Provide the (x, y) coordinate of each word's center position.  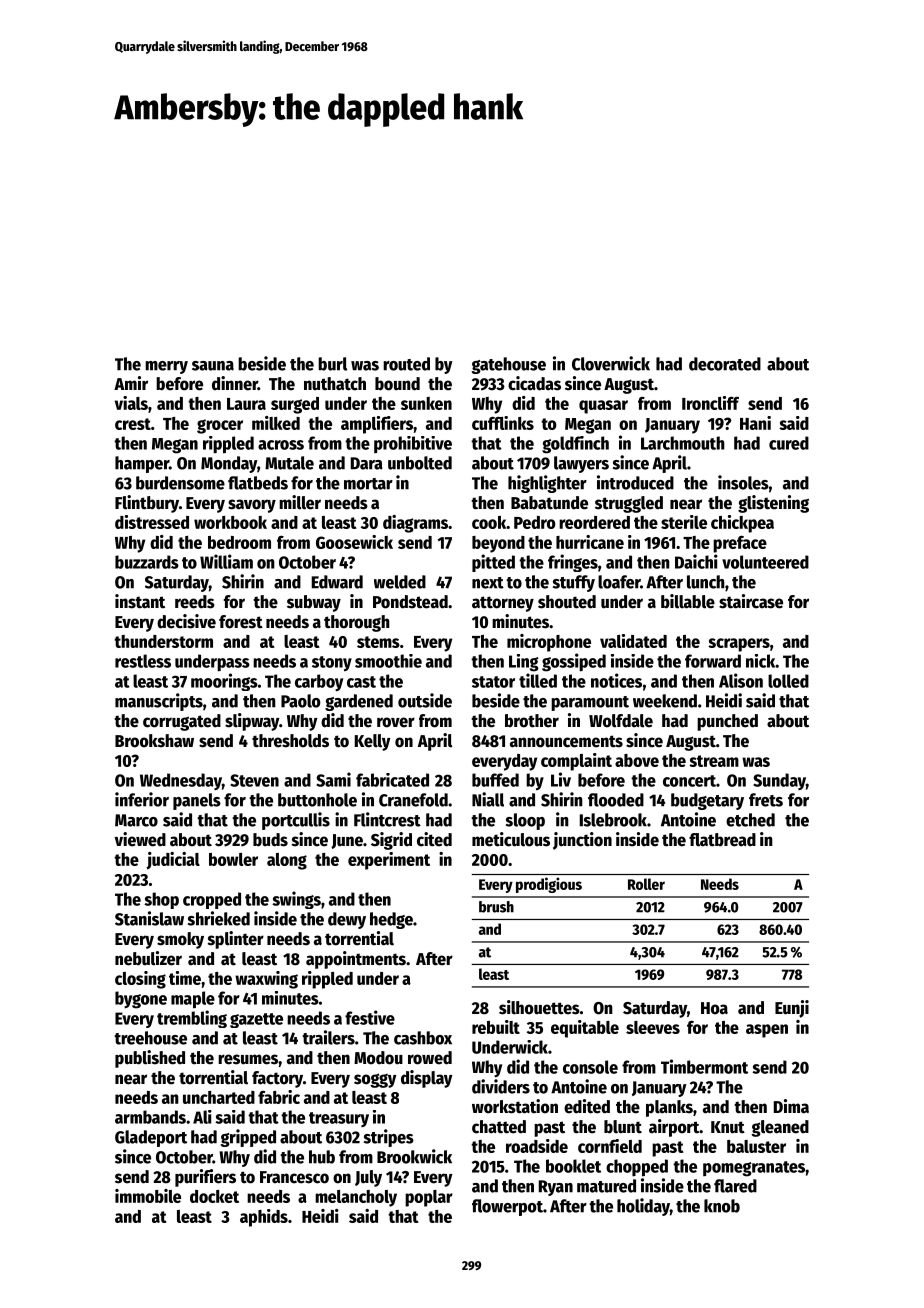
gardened (359, 702)
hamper (142, 464)
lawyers (581, 464)
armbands (150, 1117)
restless (143, 661)
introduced (635, 482)
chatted (499, 1127)
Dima (791, 1106)
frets (766, 800)
